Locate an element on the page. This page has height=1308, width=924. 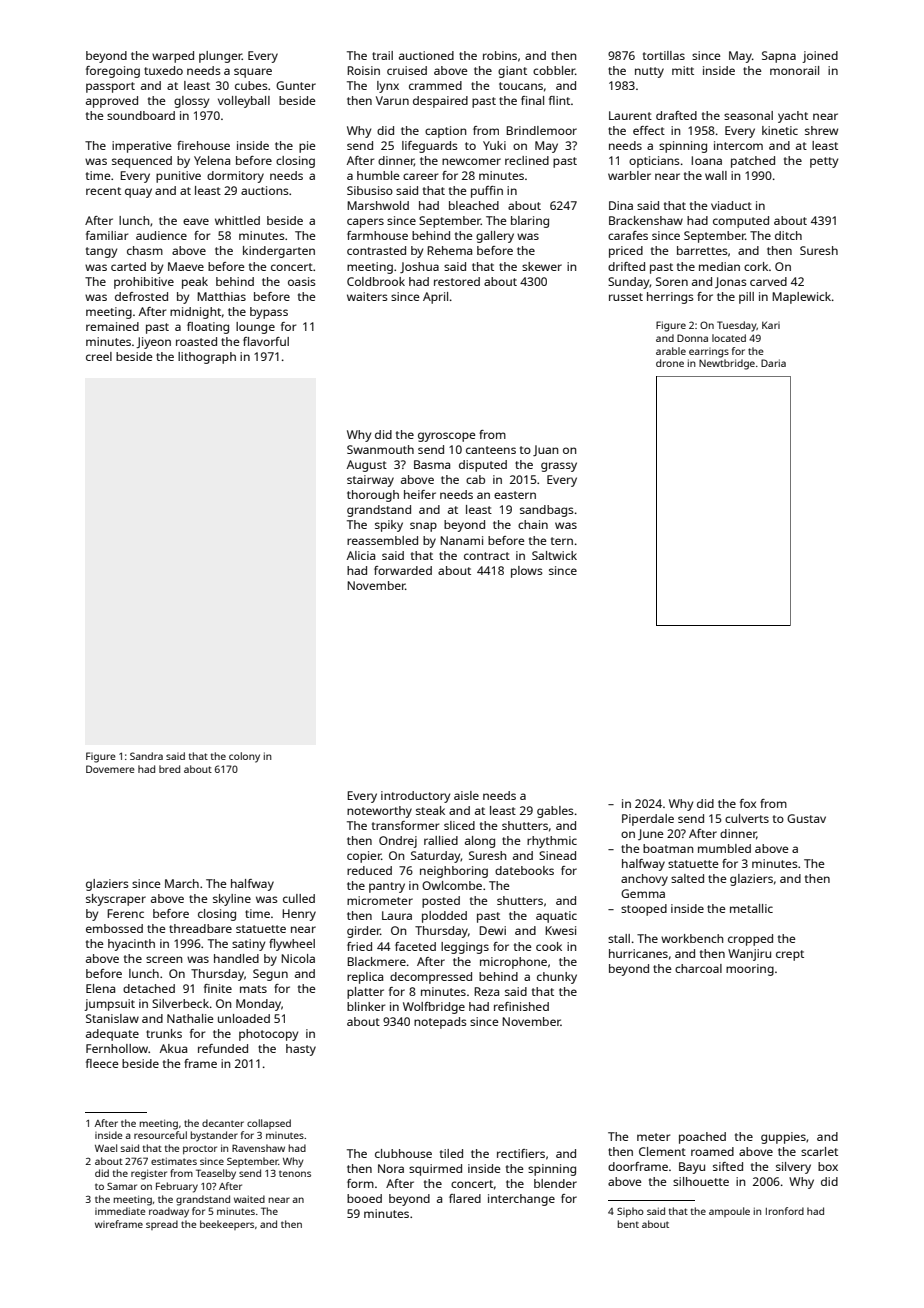
robins is located at coordinates (500, 55).
